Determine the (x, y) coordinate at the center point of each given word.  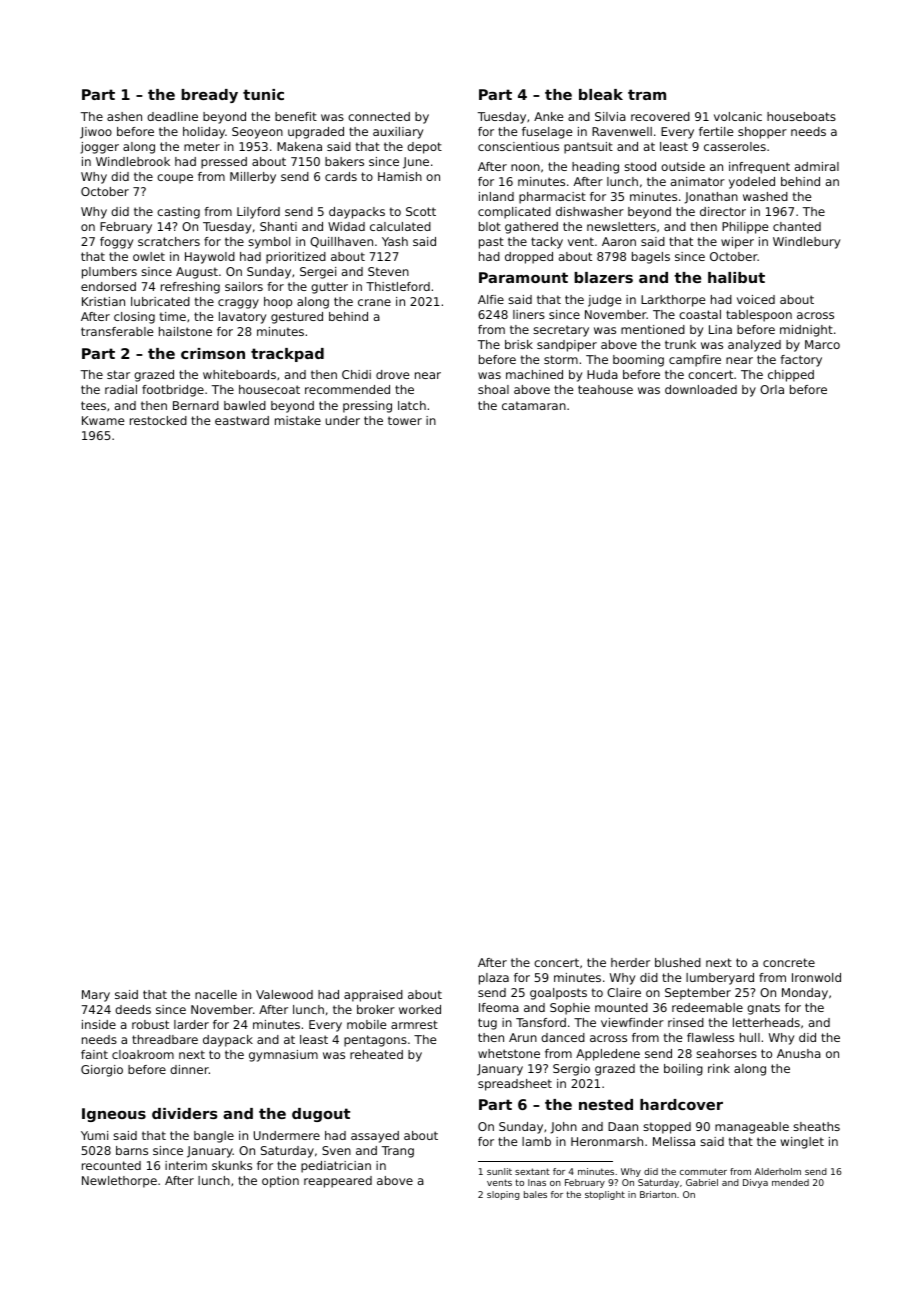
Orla (772, 389)
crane (374, 302)
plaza (494, 979)
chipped (791, 376)
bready (209, 96)
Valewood (284, 994)
